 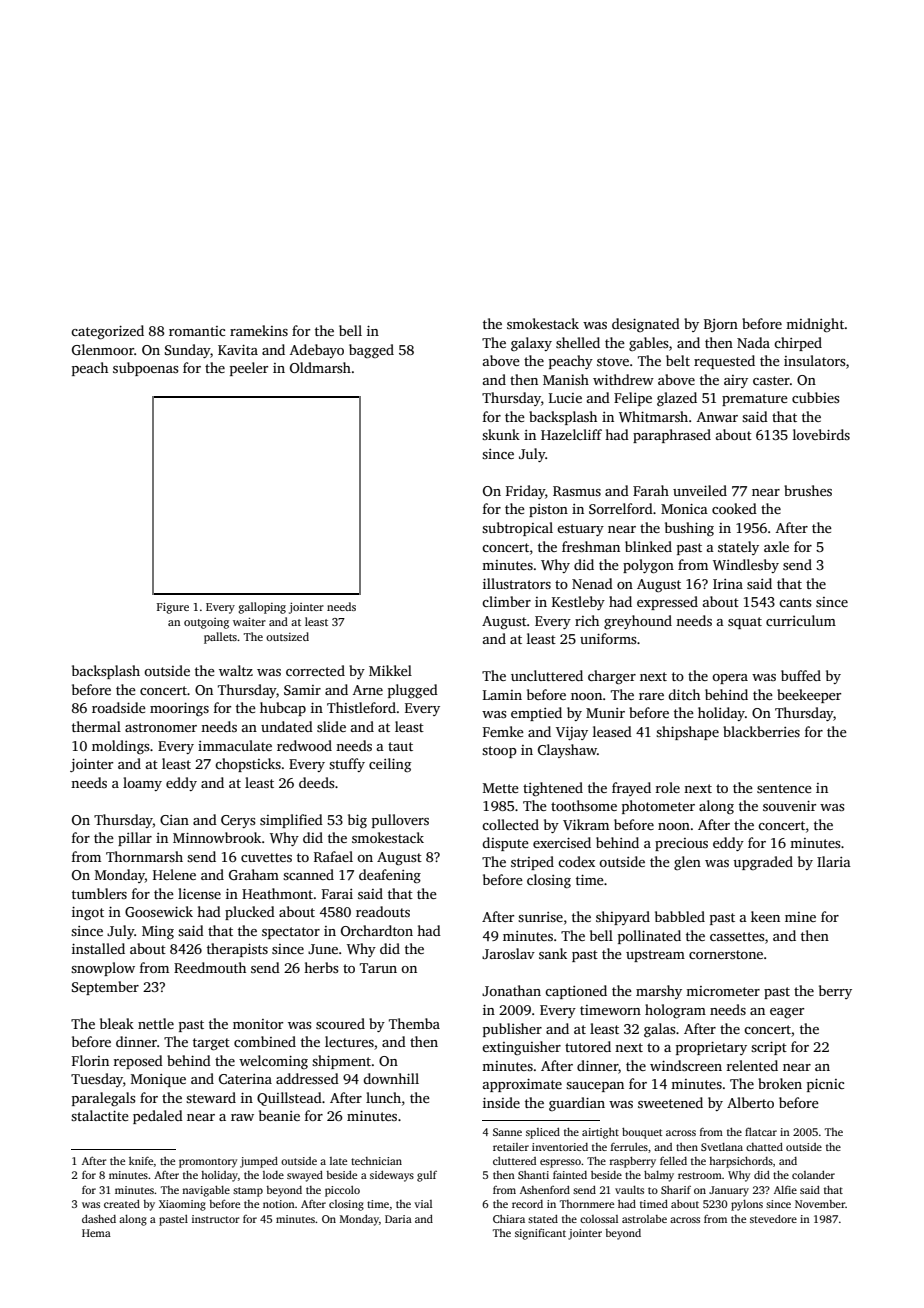 I want to click on Manish, so click(x=566, y=379).
